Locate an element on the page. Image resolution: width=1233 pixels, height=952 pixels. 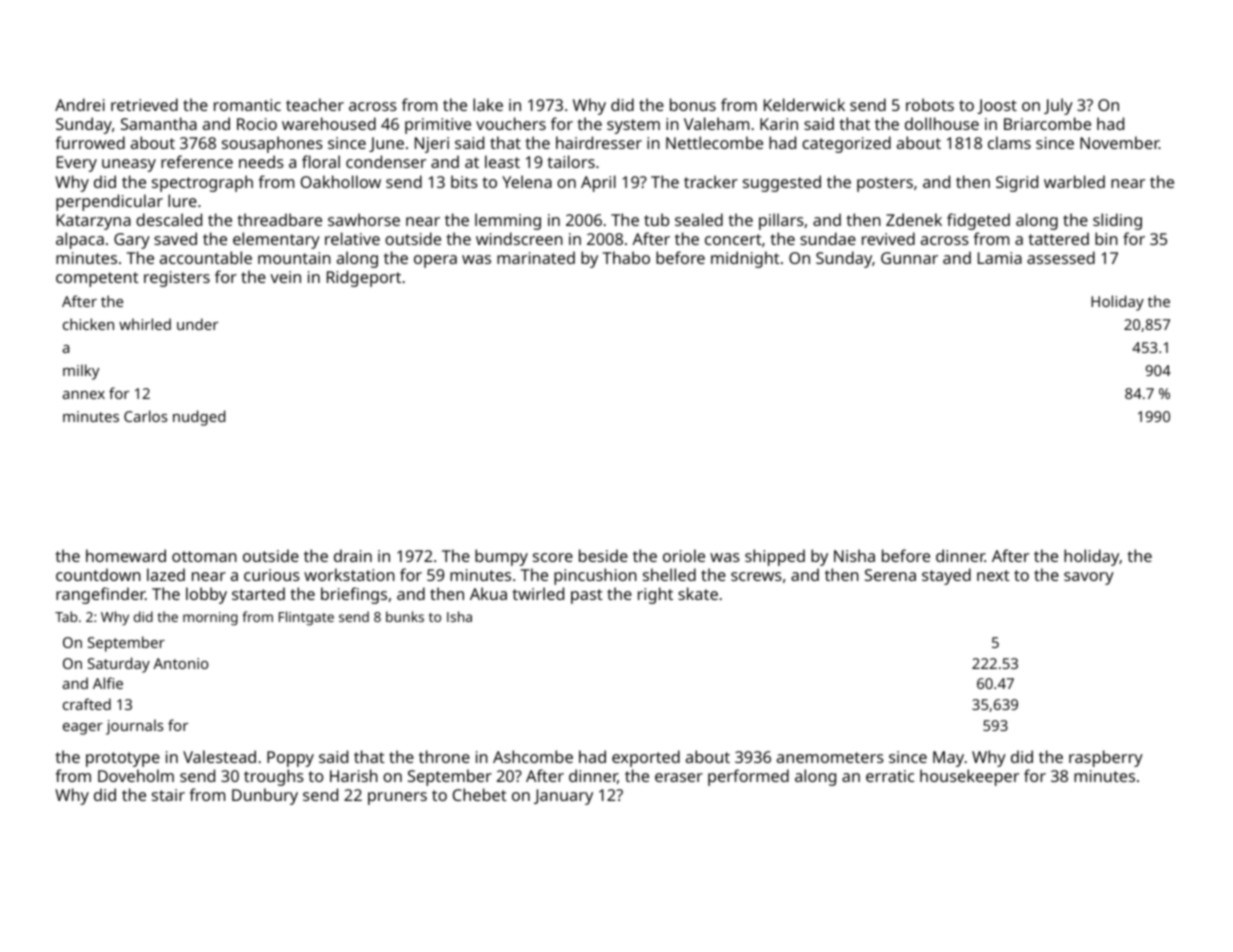
July is located at coordinates (1058, 106).
